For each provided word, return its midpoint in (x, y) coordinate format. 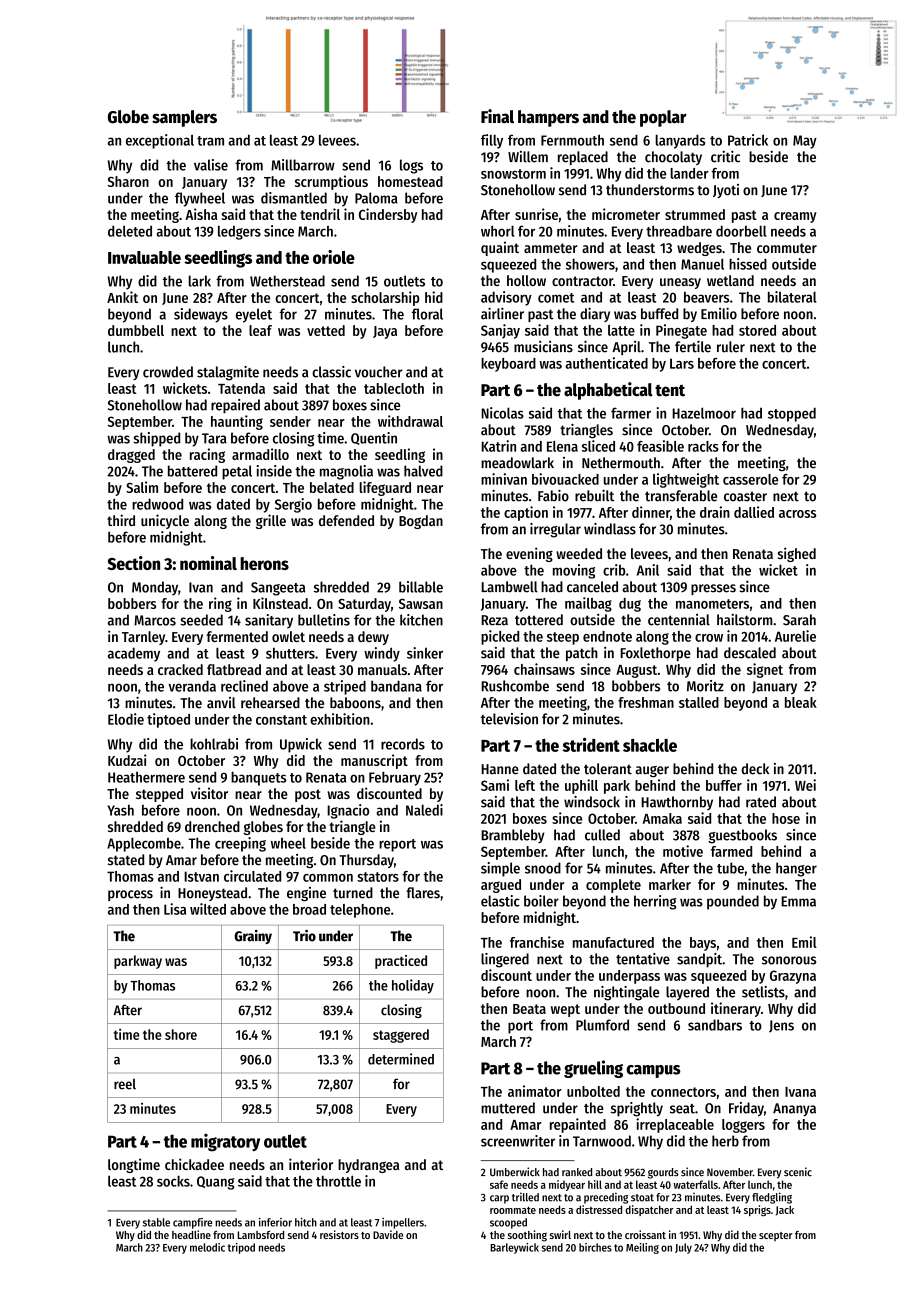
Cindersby (388, 215)
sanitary (269, 621)
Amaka (662, 818)
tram (210, 141)
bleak (801, 702)
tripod (241, 1248)
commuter (787, 248)
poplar (663, 118)
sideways (201, 315)
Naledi (424, 810)
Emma (798, 901)
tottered (539, 620)
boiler (541, 901)
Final (497, 116)
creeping (240, 844)
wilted (208, 909)
